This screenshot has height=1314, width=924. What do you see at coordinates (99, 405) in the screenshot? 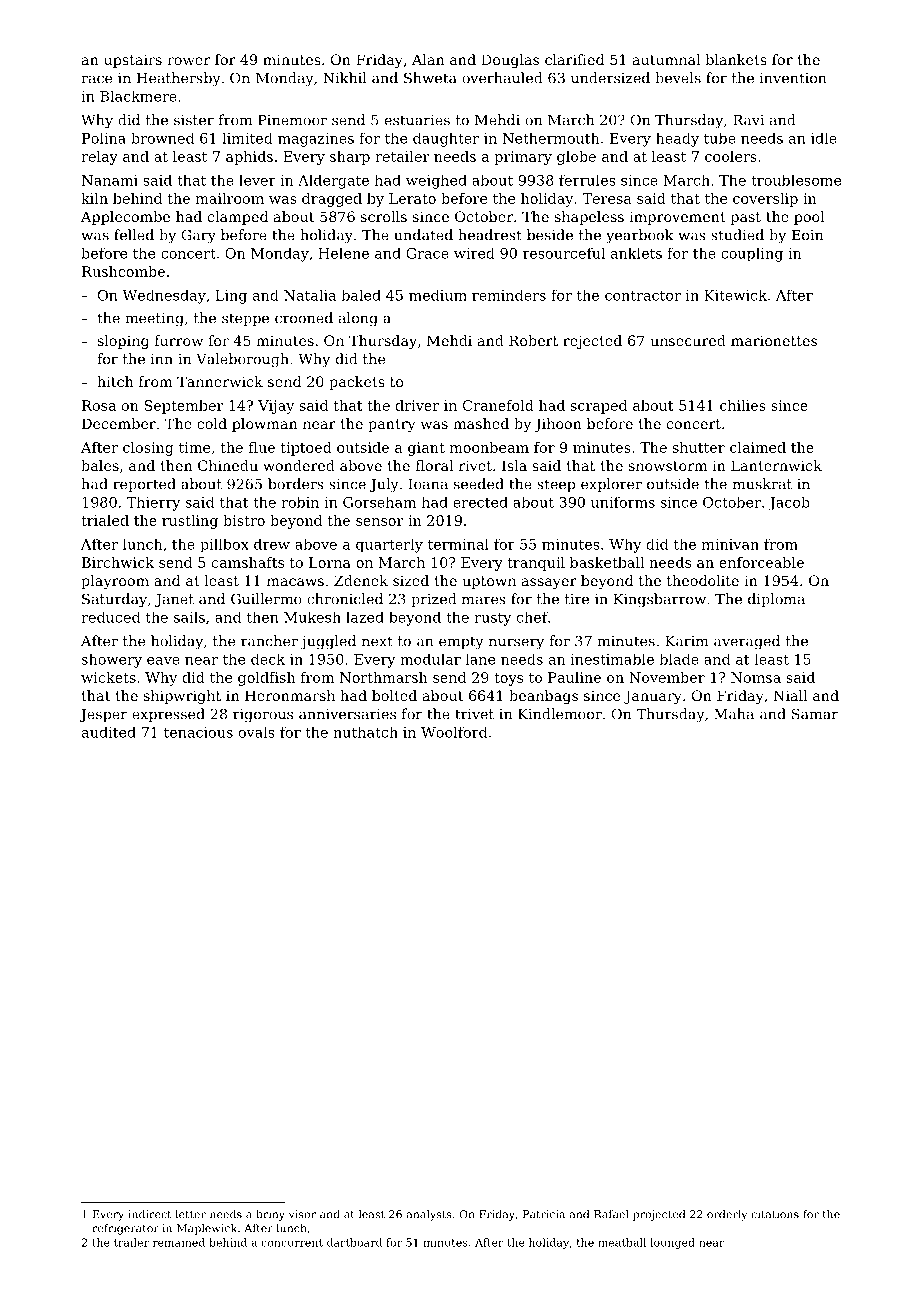
I see `Rosa` at bounding box center [99, 405].
